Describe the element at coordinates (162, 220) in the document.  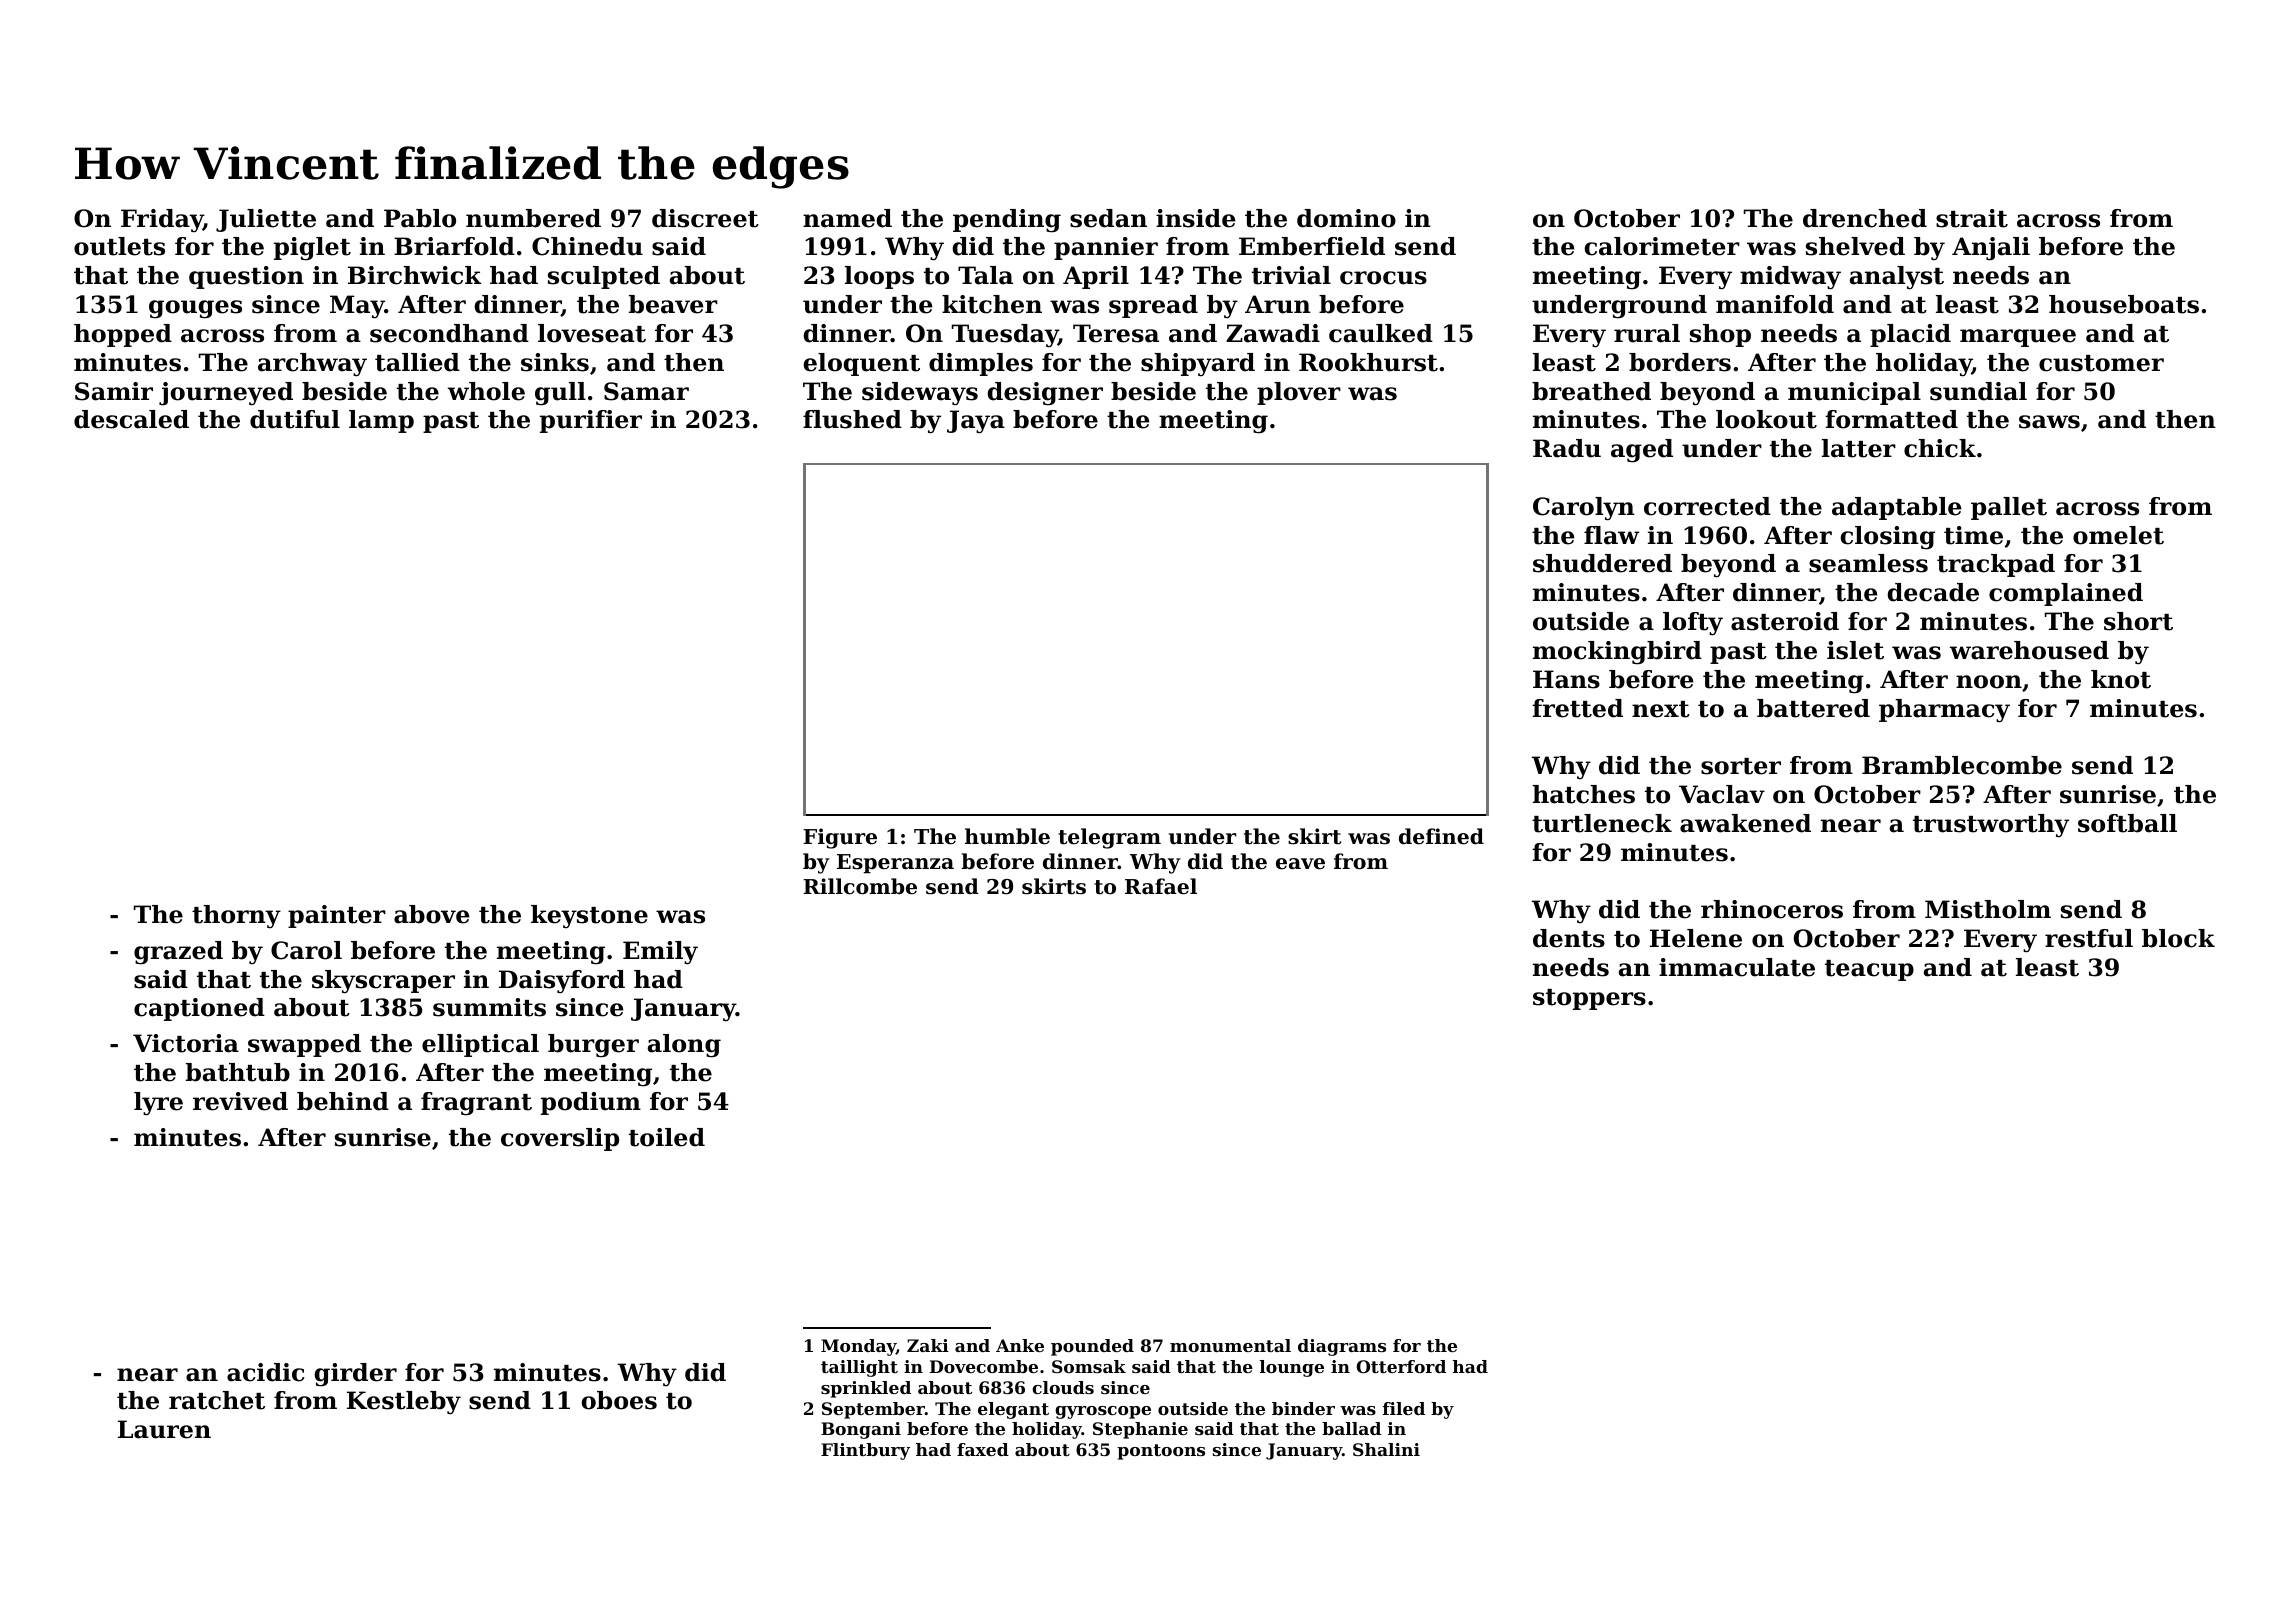
I see `Friday` at that location.
